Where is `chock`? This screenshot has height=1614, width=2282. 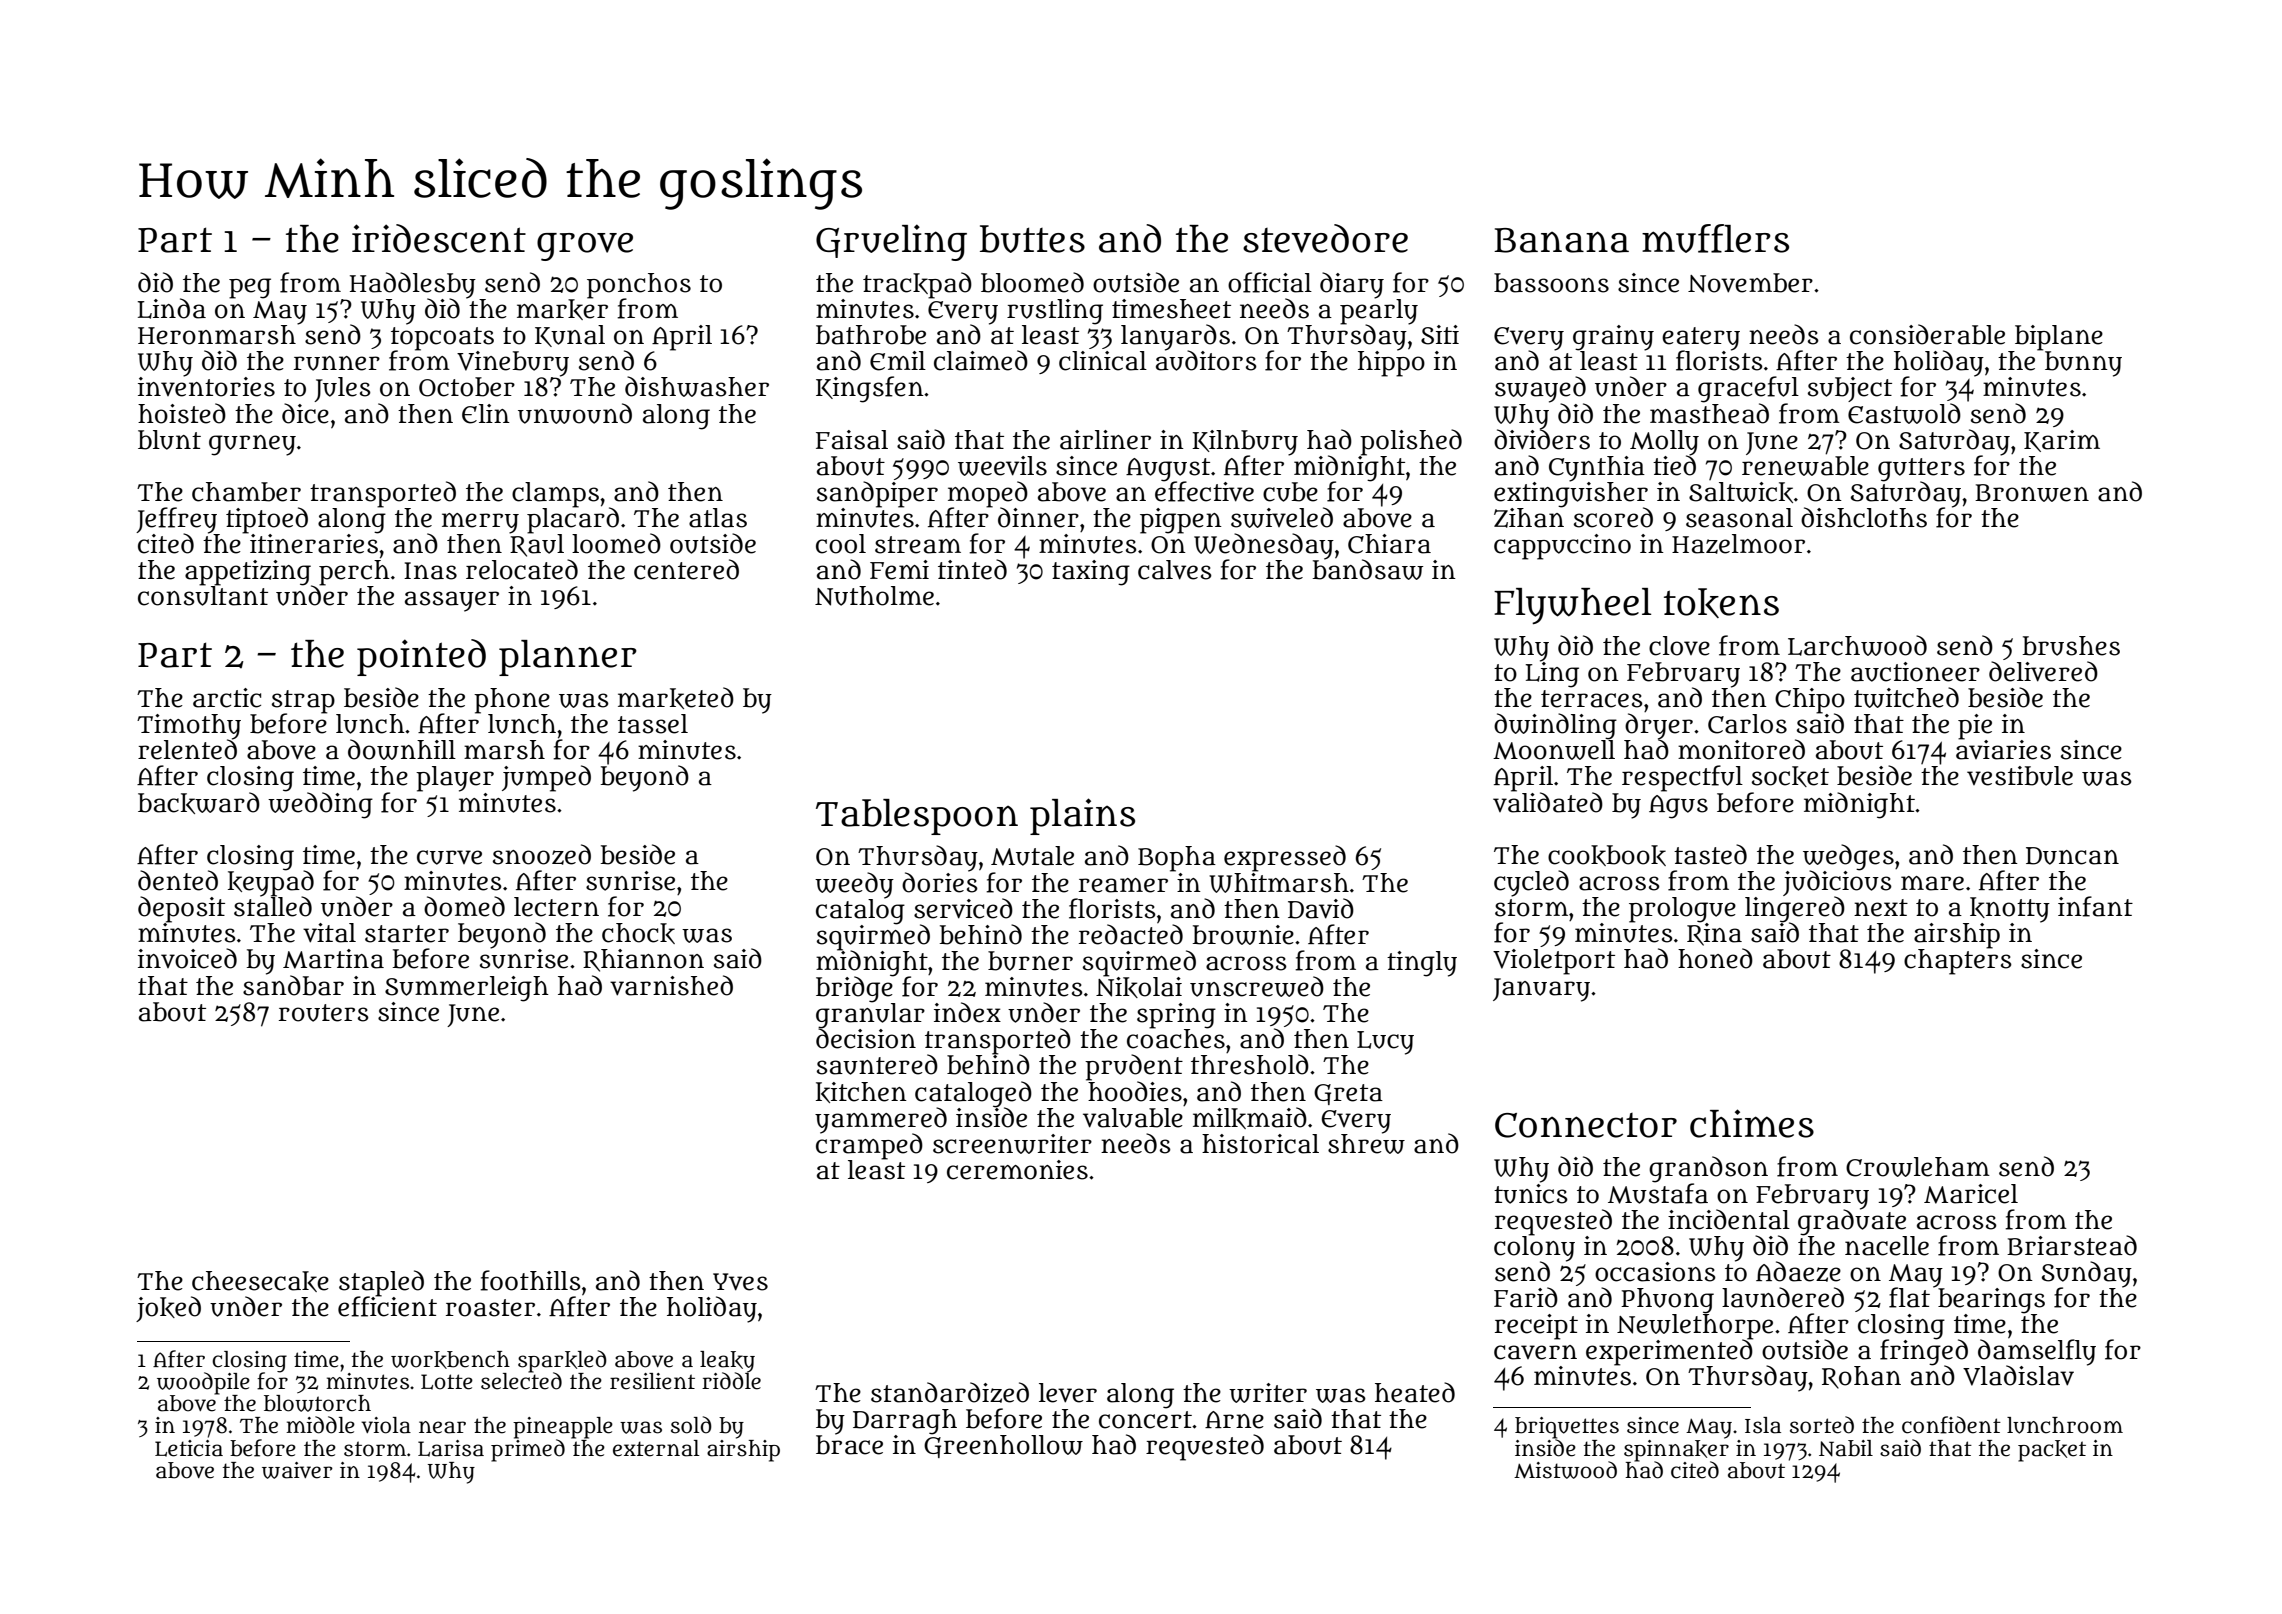 chock is located at coordinates (638, 933).
